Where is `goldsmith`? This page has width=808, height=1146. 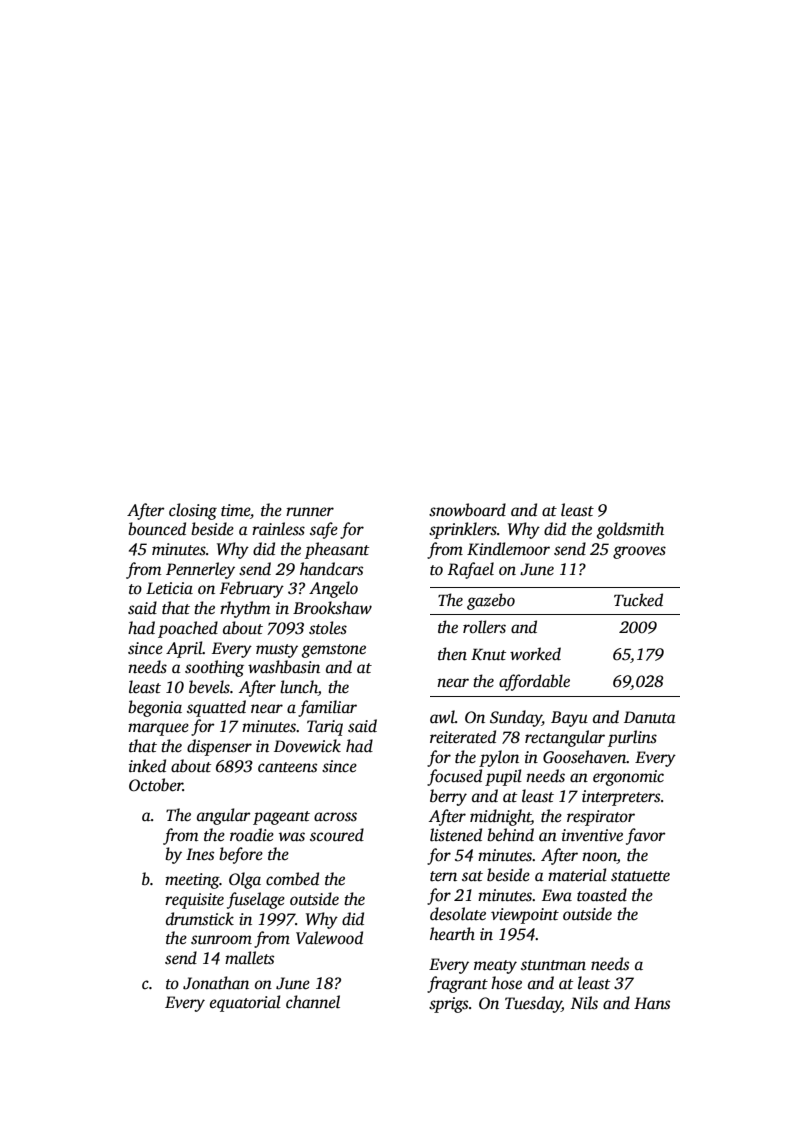
goldsmith is located at coordinates (630, 530).
